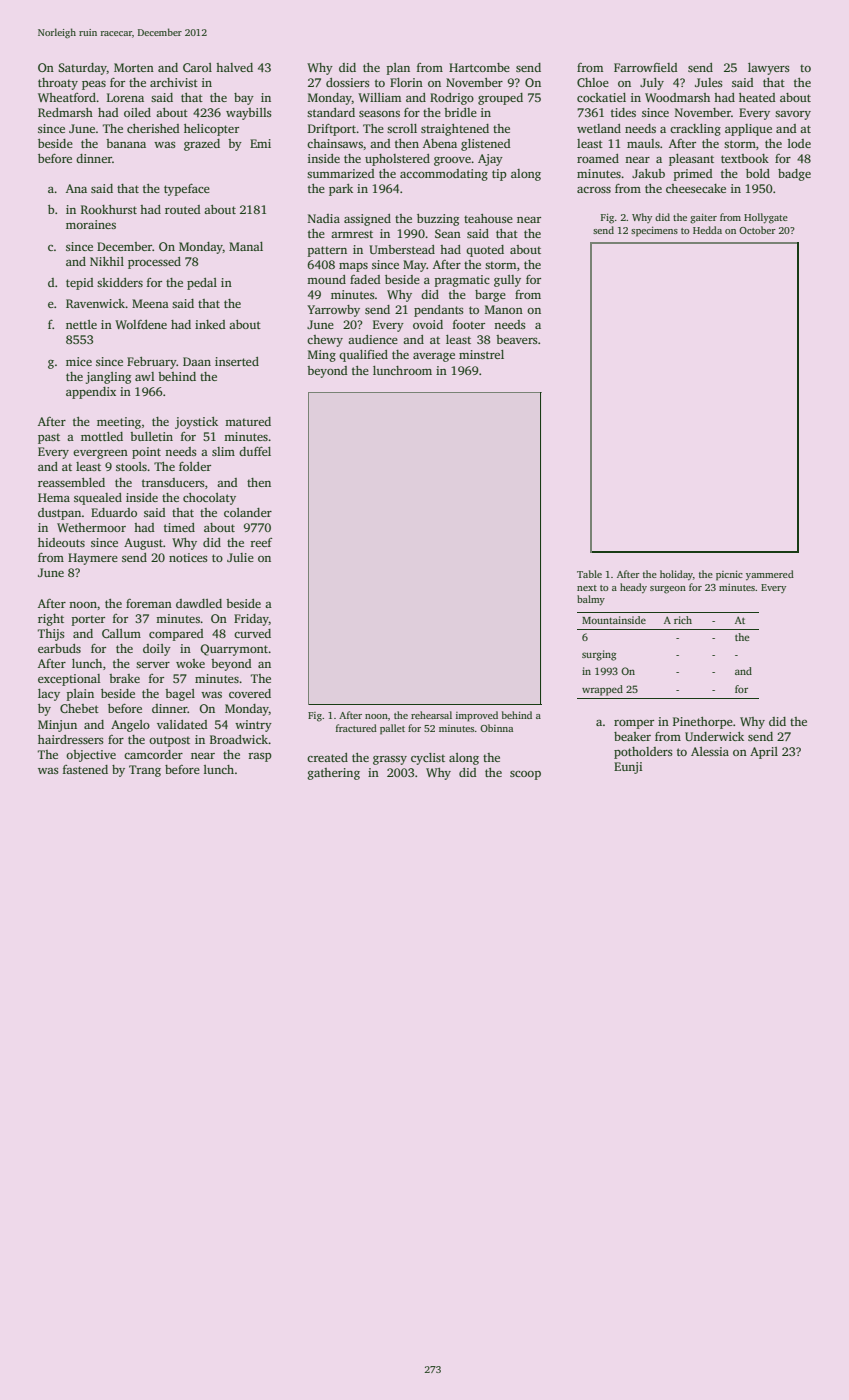 The image size is (849, 1400). I want to click on quoted, so click(485, 251).
